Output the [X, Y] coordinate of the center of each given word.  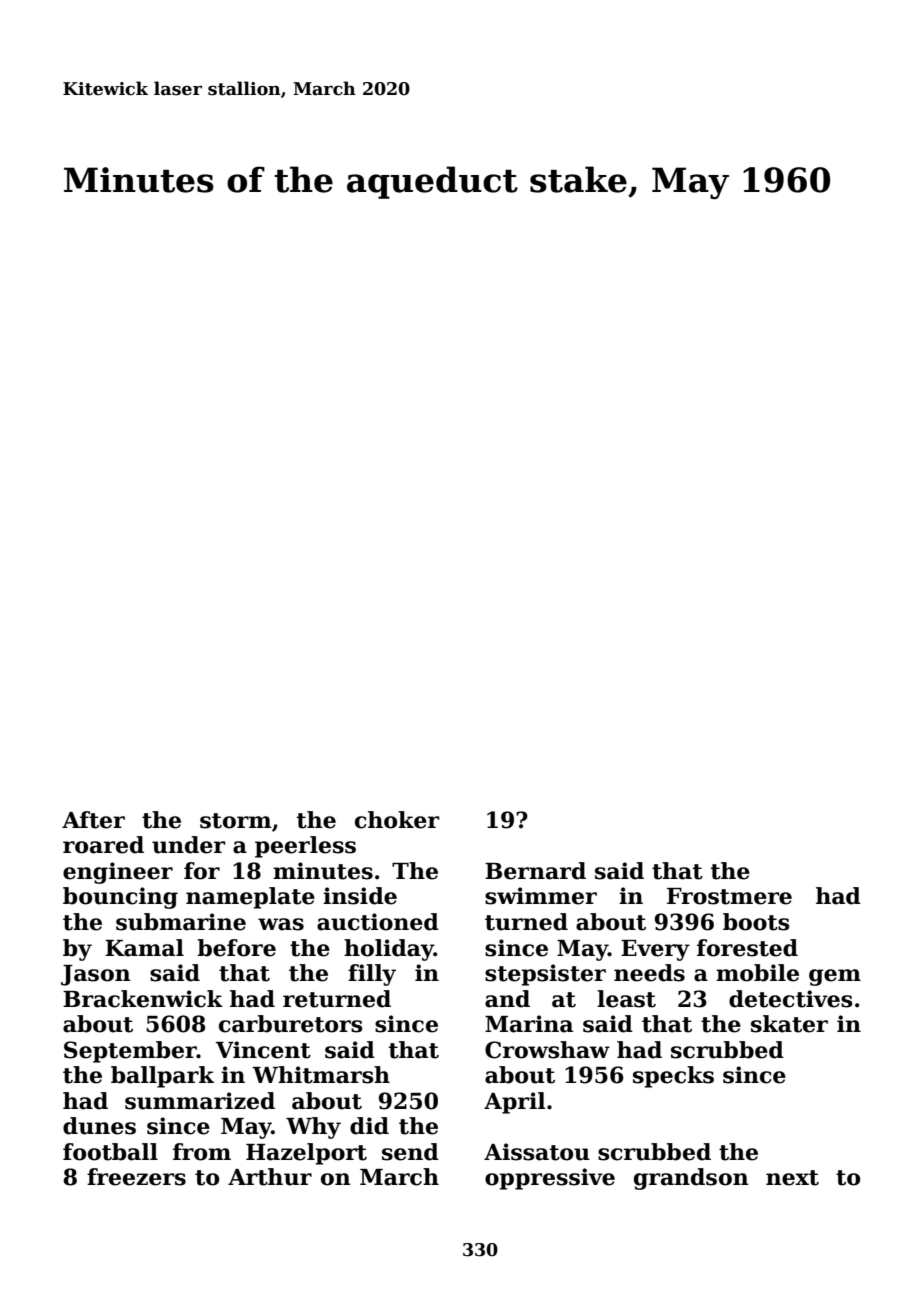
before [236, 948]
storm [235, 821]
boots [756, 922]
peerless [305, 847]
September [130, 1052]
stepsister [545, 975]
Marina [529, 1024]
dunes [99, 1126]
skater [789, 1024]
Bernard [535, 871]
